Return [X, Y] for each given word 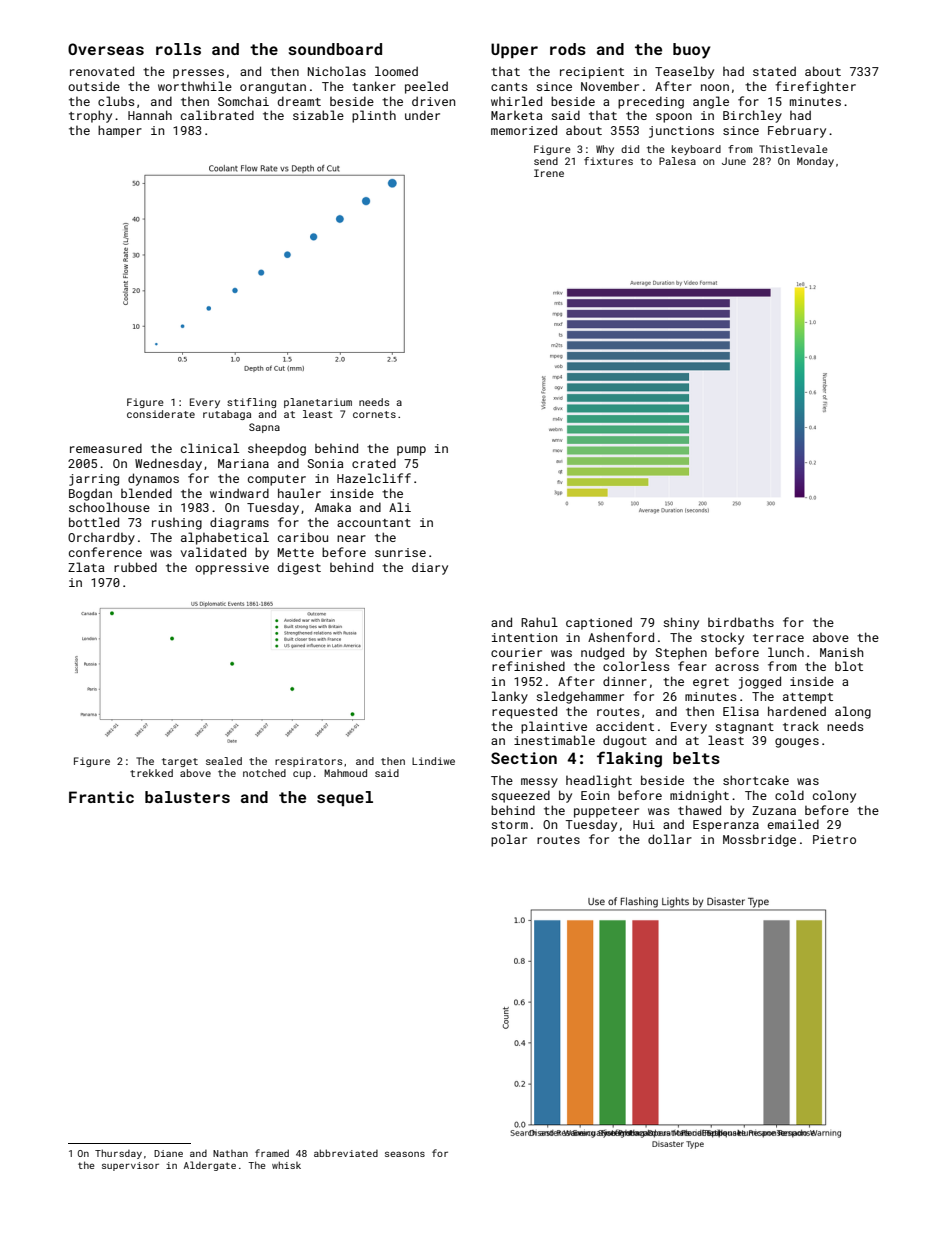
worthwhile [195, 86]
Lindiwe [433, 761]
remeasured [106, 448]
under [422, 115]
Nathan [230, 1153]
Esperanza [726, 826]
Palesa [677, 161]
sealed [224, 761]
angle [711, 102]
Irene [549, 173]
